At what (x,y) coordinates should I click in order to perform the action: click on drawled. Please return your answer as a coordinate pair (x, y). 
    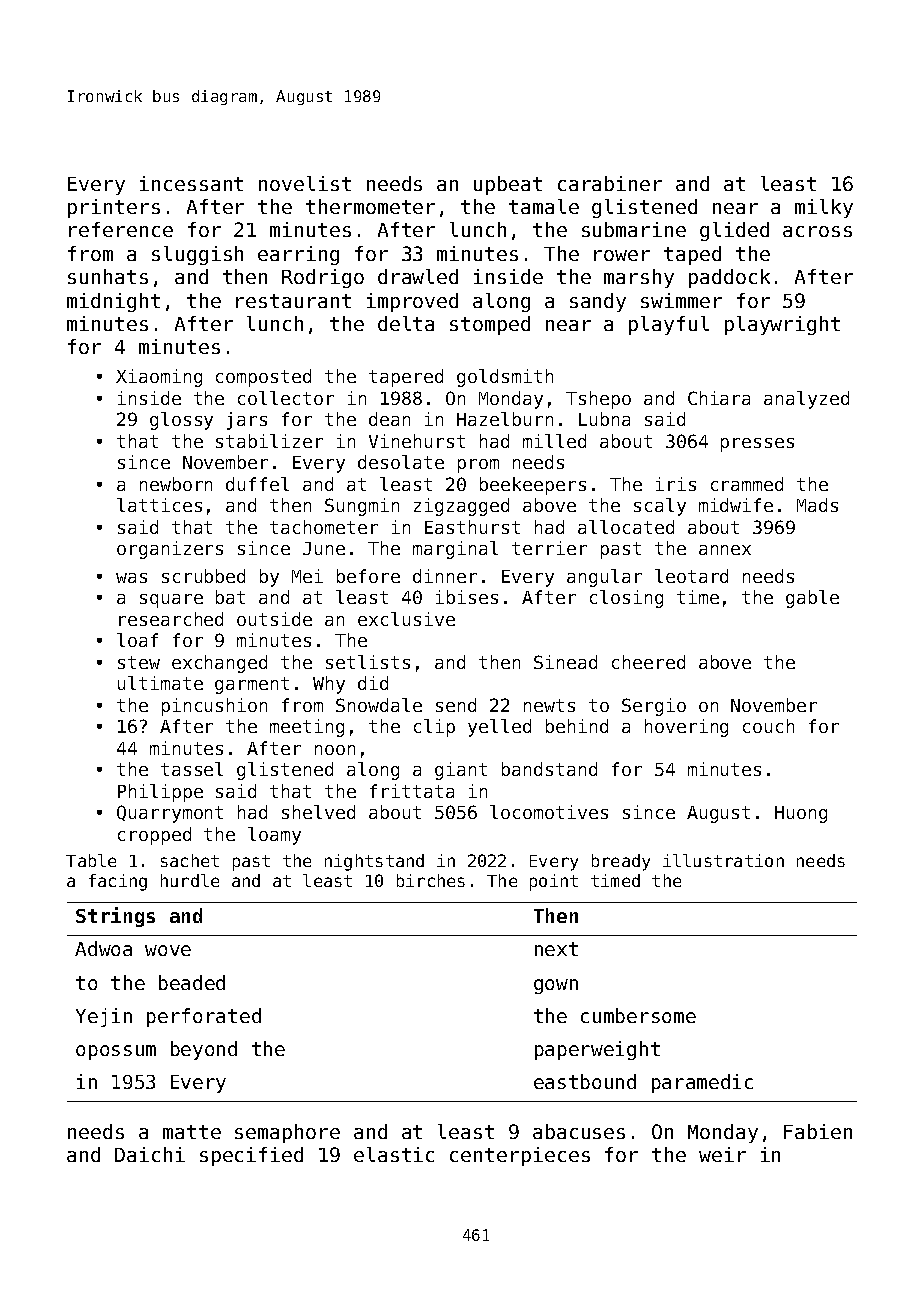
    Looking at the image, I should click on (418, 276).
